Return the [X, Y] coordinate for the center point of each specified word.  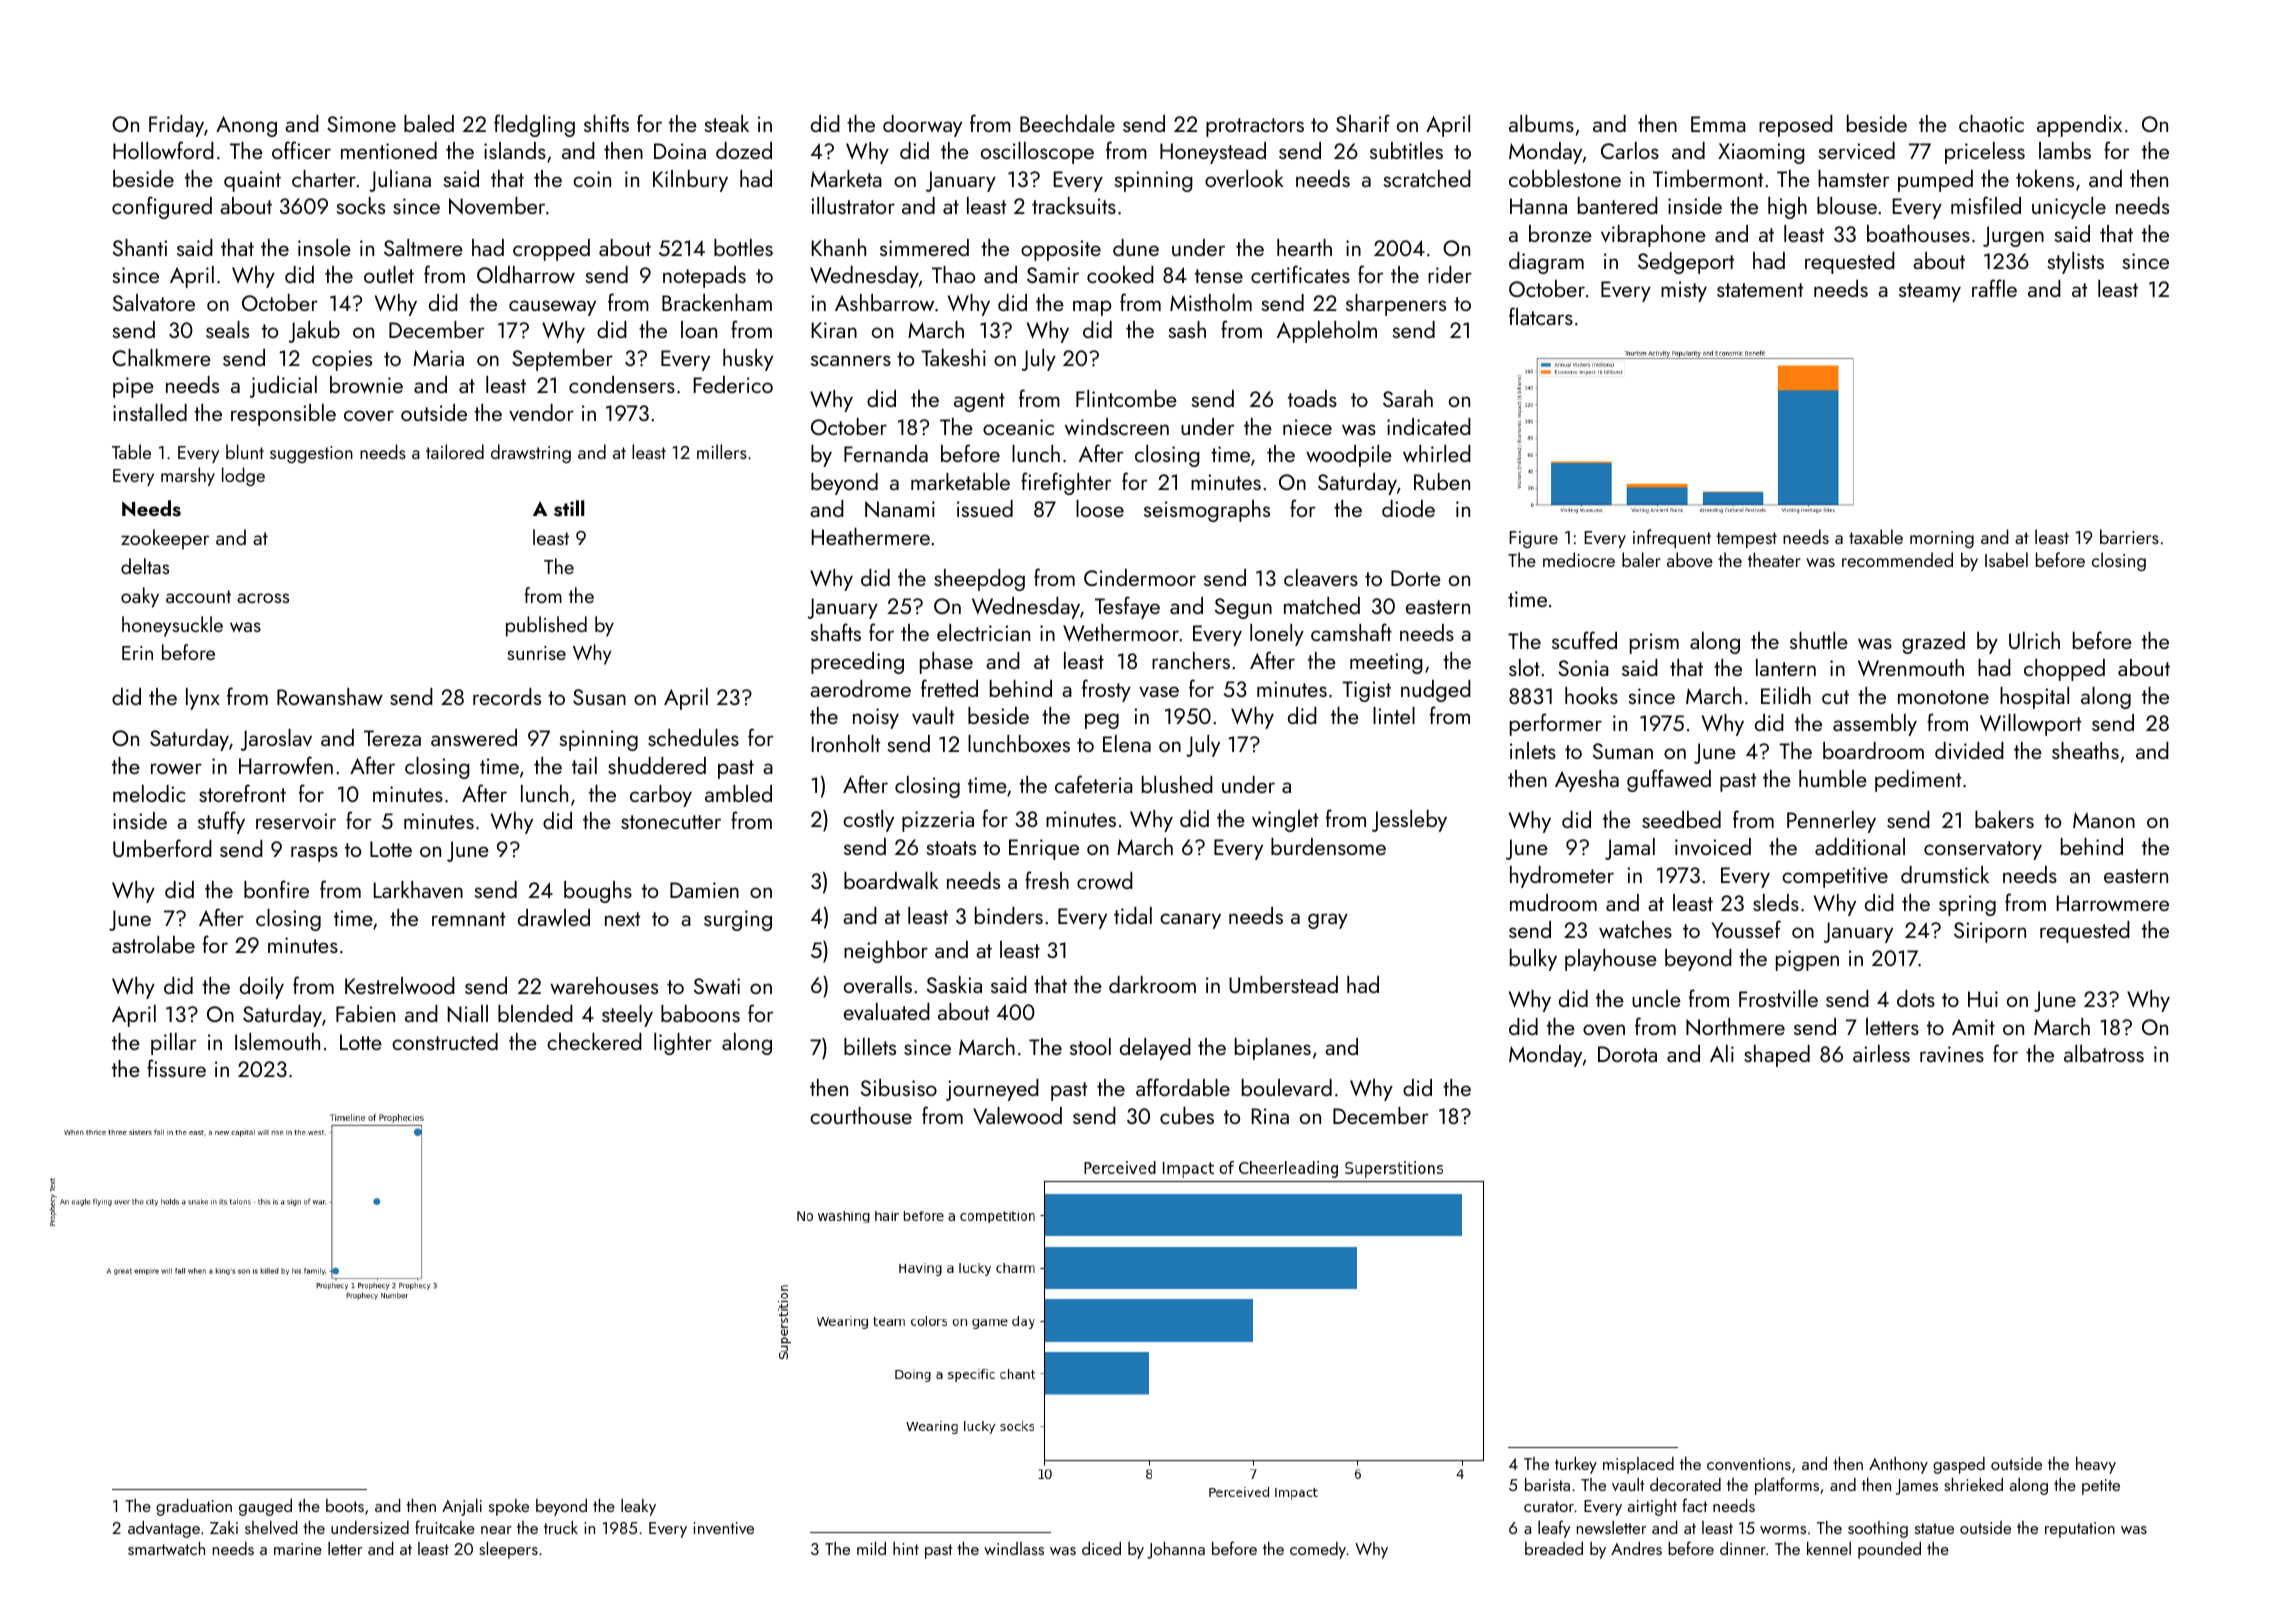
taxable [1876, 536]
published [546, 626]
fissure [176, 1068]
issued [985, 508]
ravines [1952, 1054]
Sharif [1363, 123]
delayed [1155, 1049]
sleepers [508, 1550]
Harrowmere [2113, 903]
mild [871, 1548]
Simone [361, 124]
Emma [1718, 124]
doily [262, 988]
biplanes [1273, 1049]
